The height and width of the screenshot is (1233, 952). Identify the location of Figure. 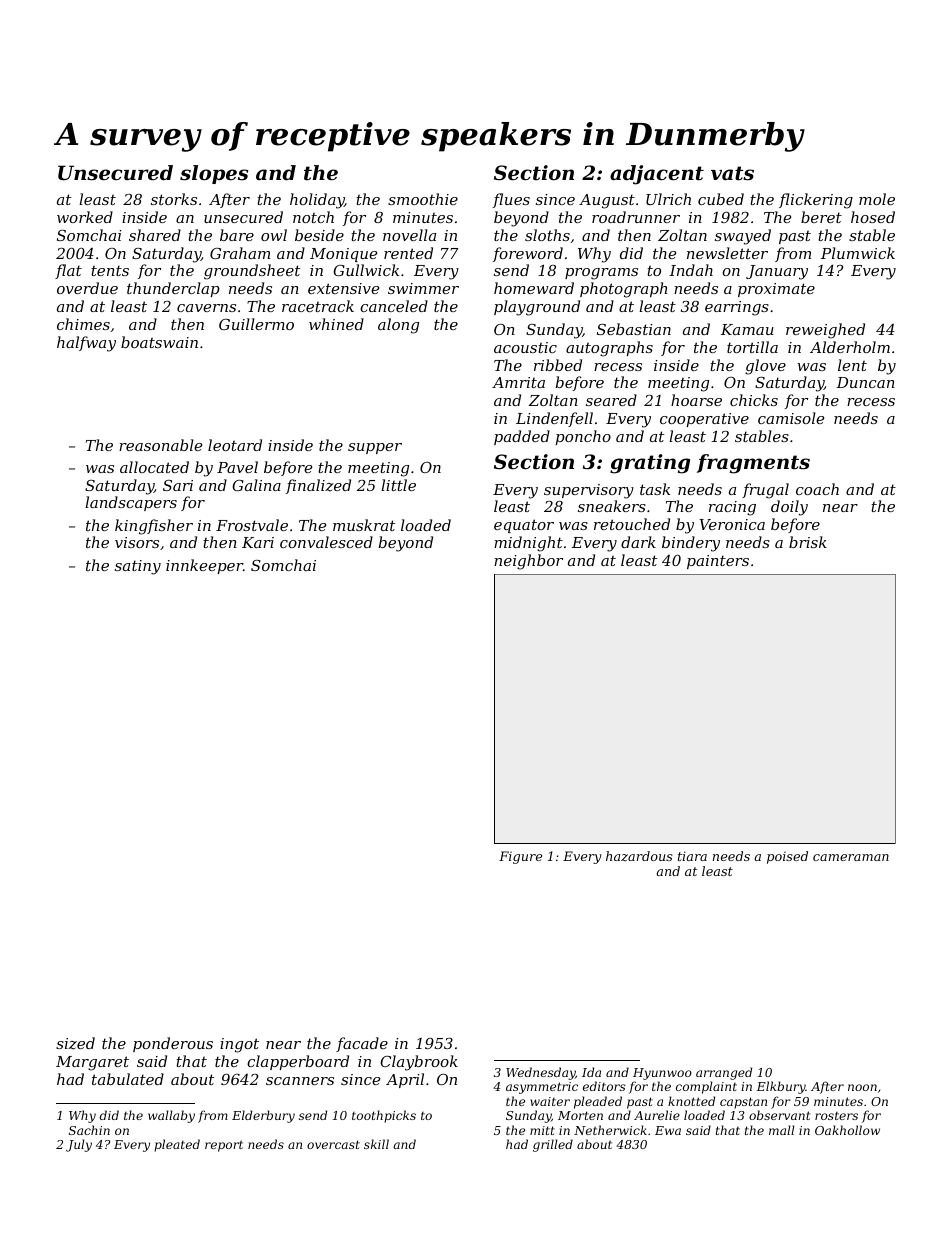
(520, 857).
